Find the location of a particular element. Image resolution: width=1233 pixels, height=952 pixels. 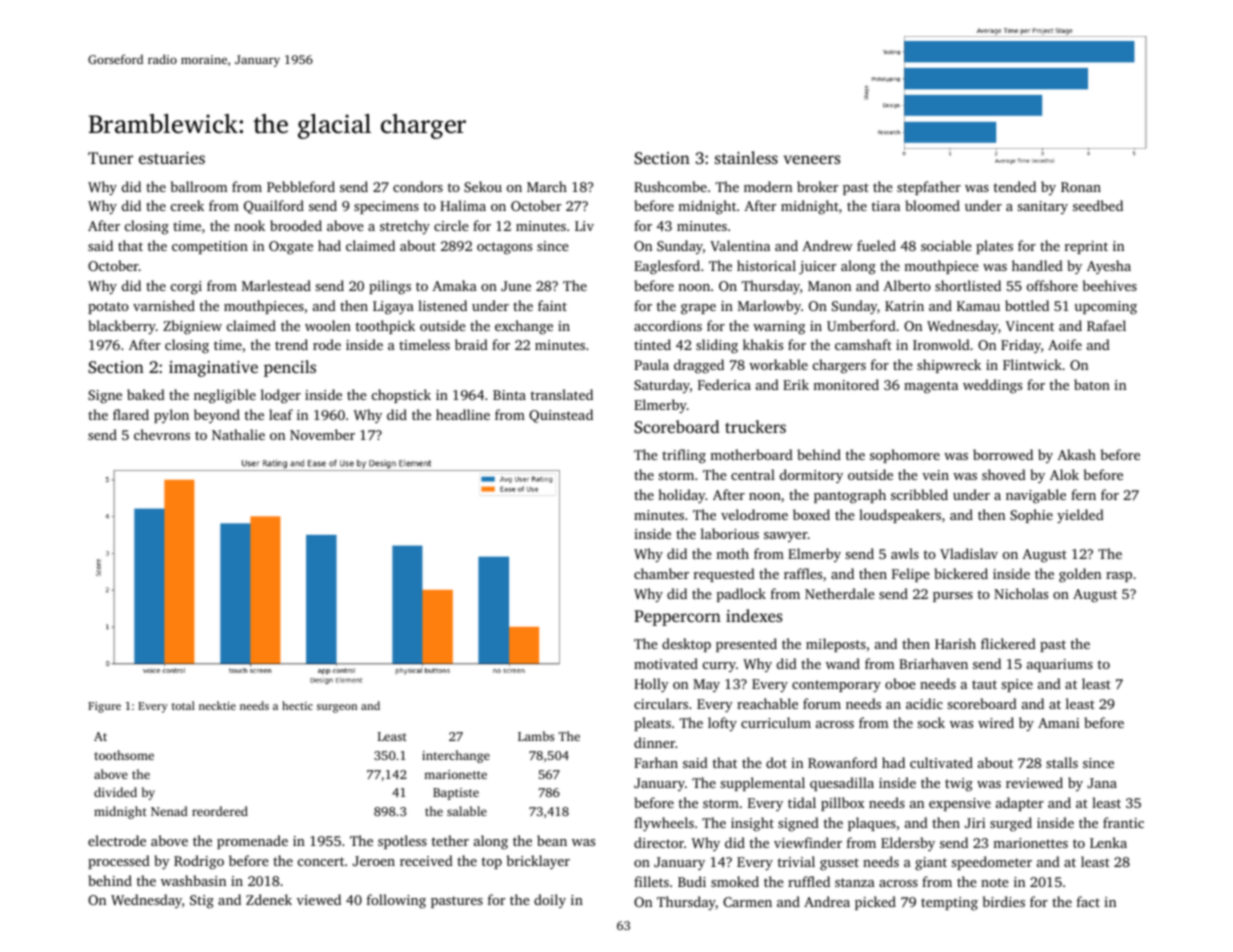

fact is located at coordinates (1088, 901).
